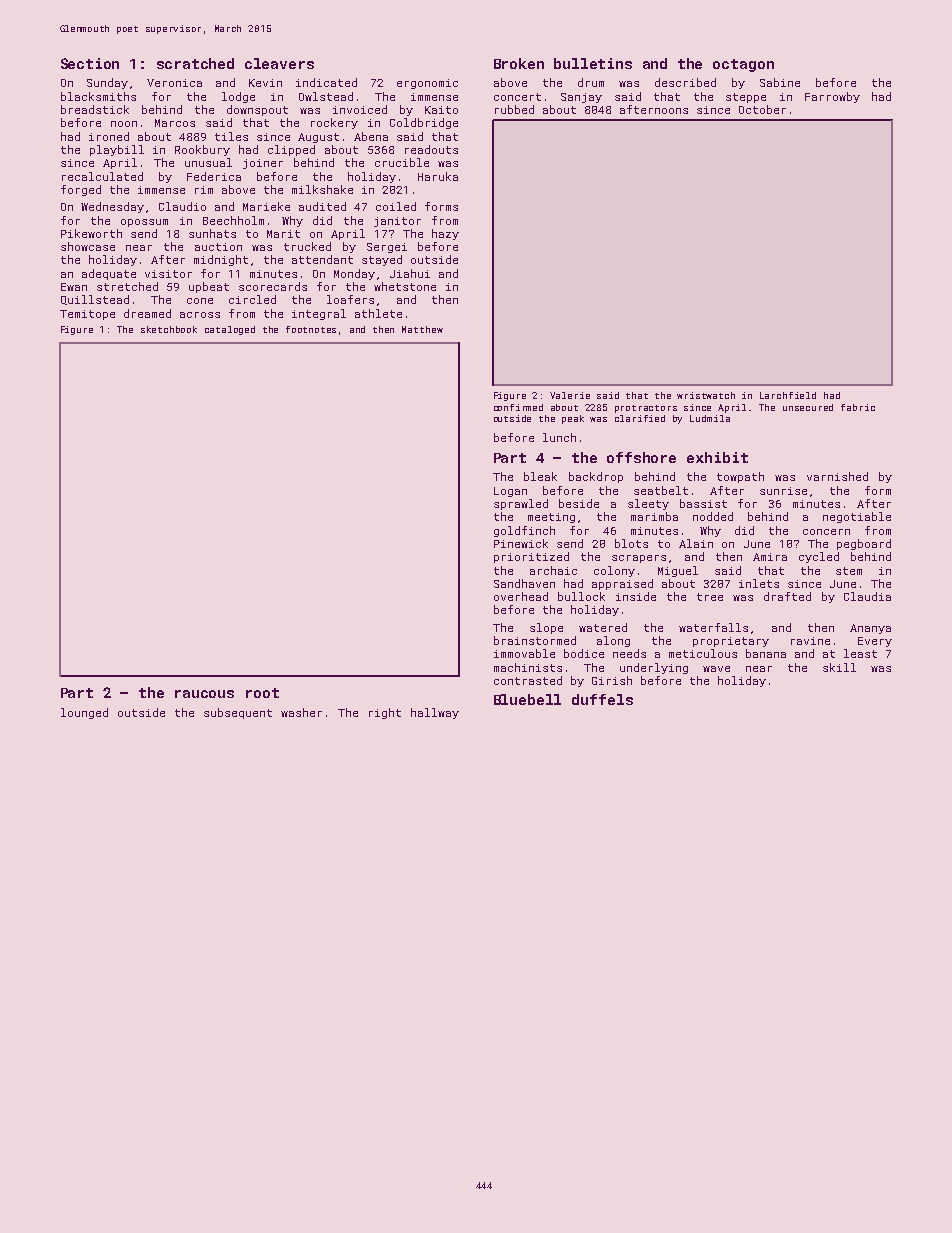  What do you see at coordinates (230, 330) in the image?
I see `cataloged` at bounding box center [230, 330].
